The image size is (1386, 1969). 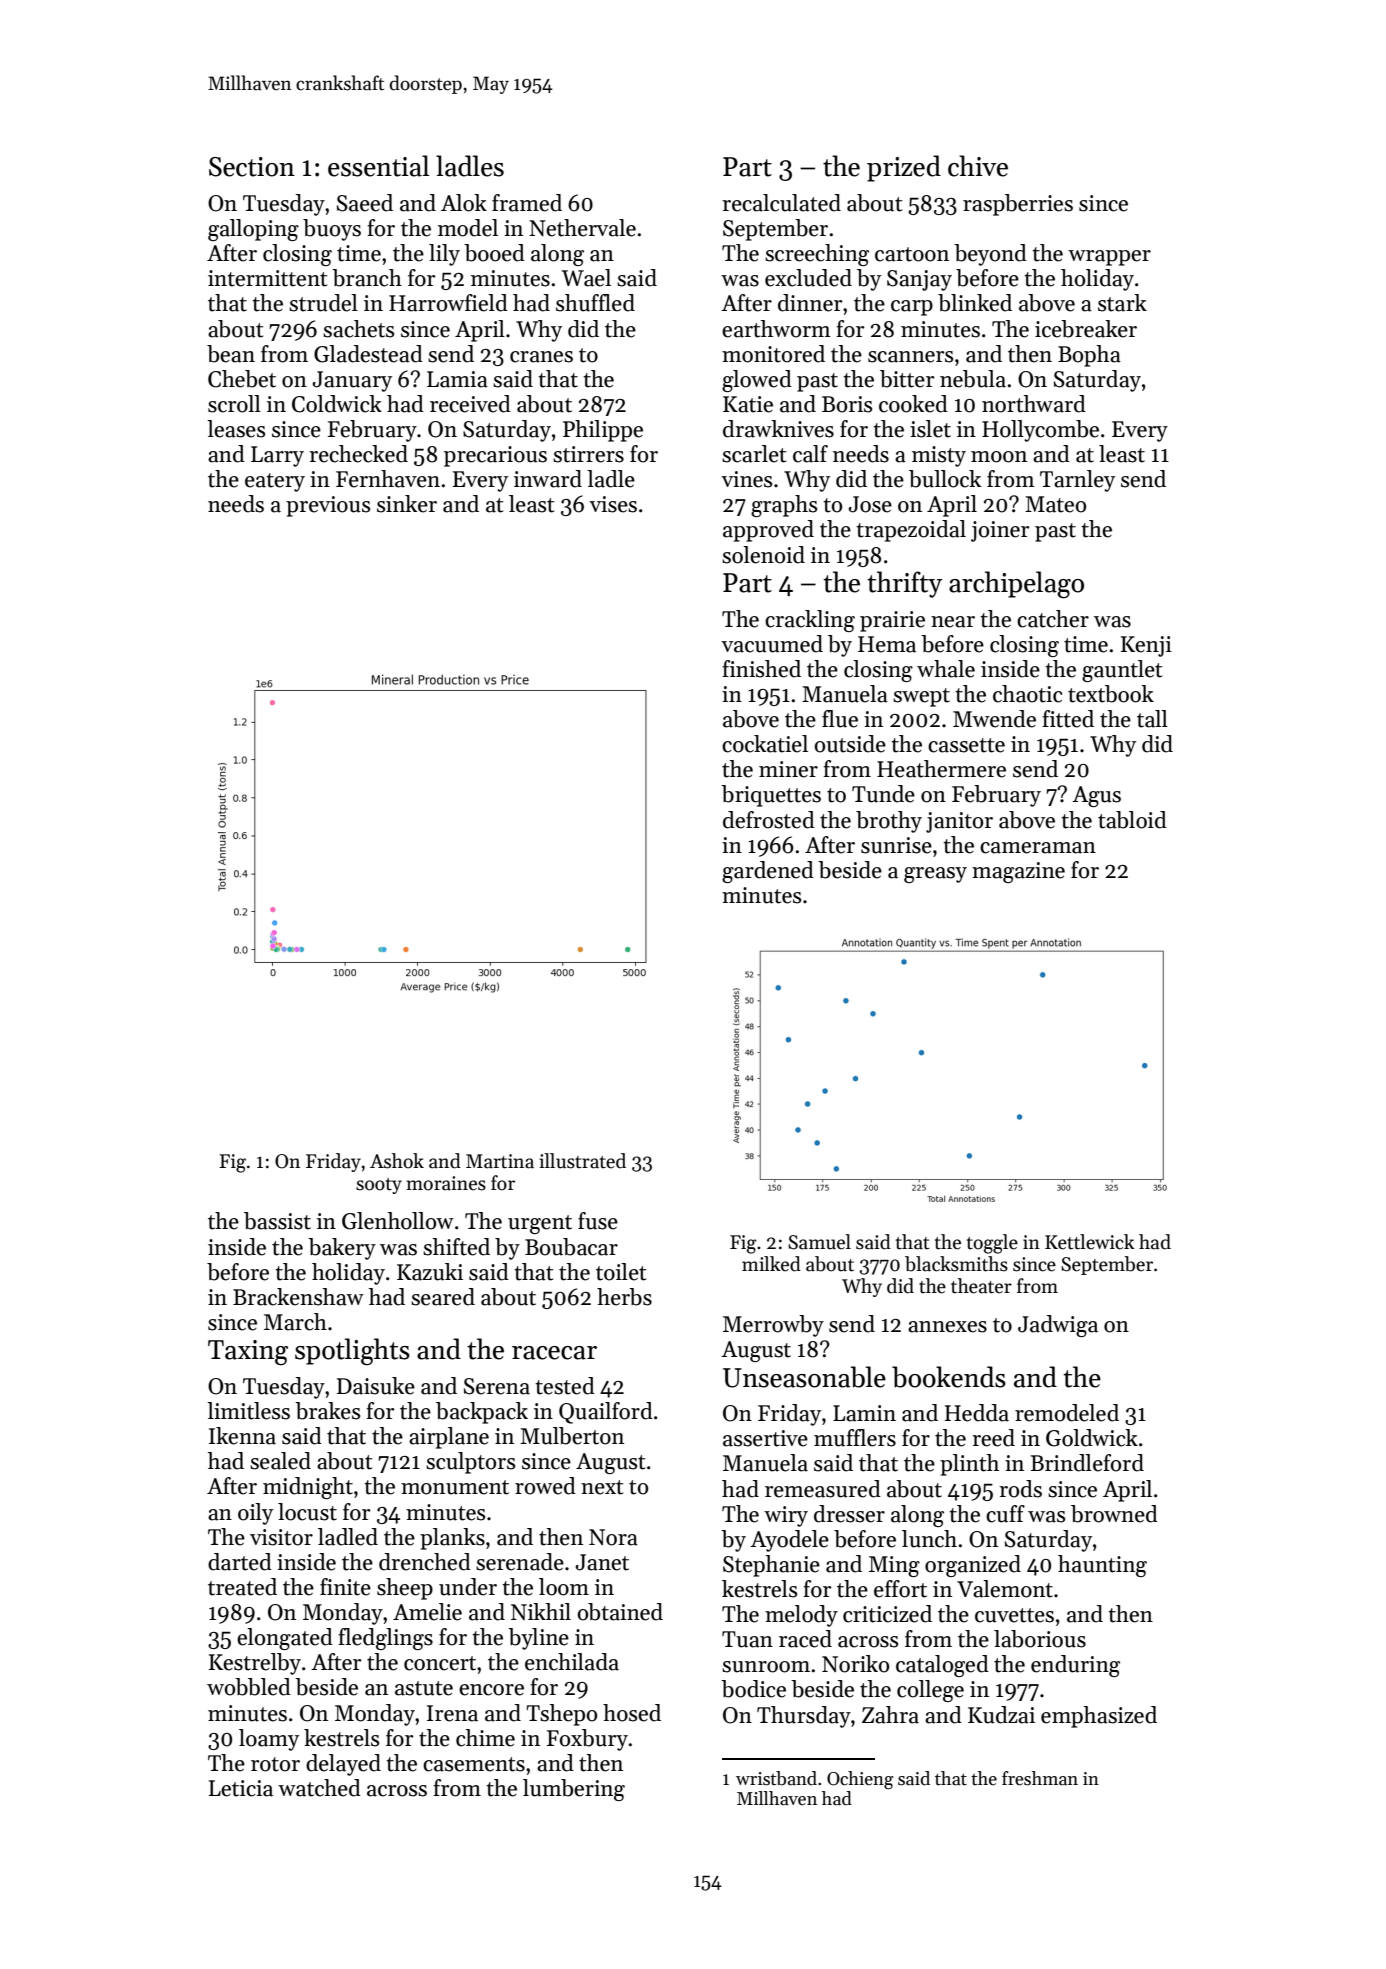 I want to click on wiry, so click(x=786, y=1516).
